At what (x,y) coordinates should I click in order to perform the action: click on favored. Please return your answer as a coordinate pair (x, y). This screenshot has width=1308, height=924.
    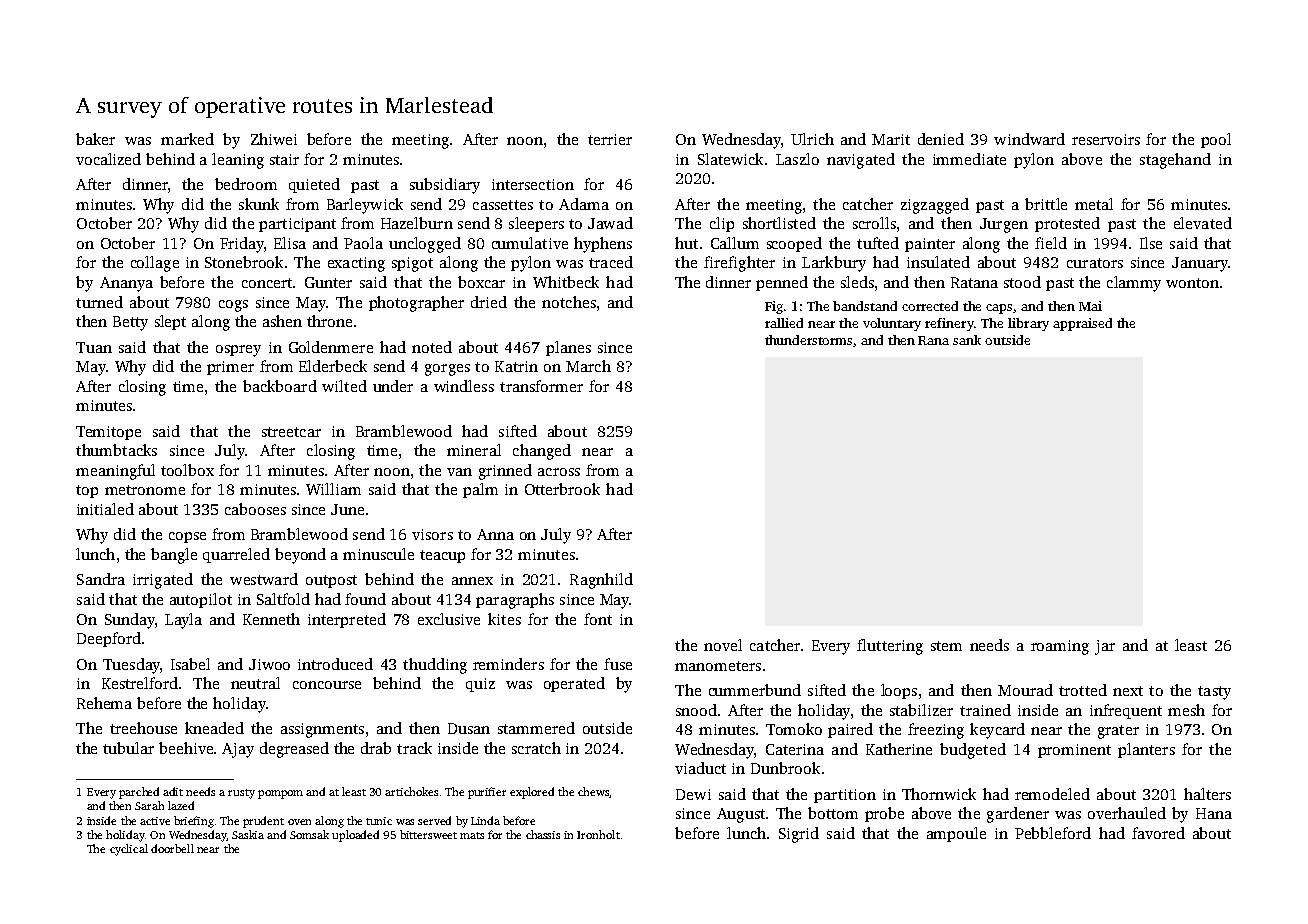
    Looking at the image, I should click on (1158, 833).
